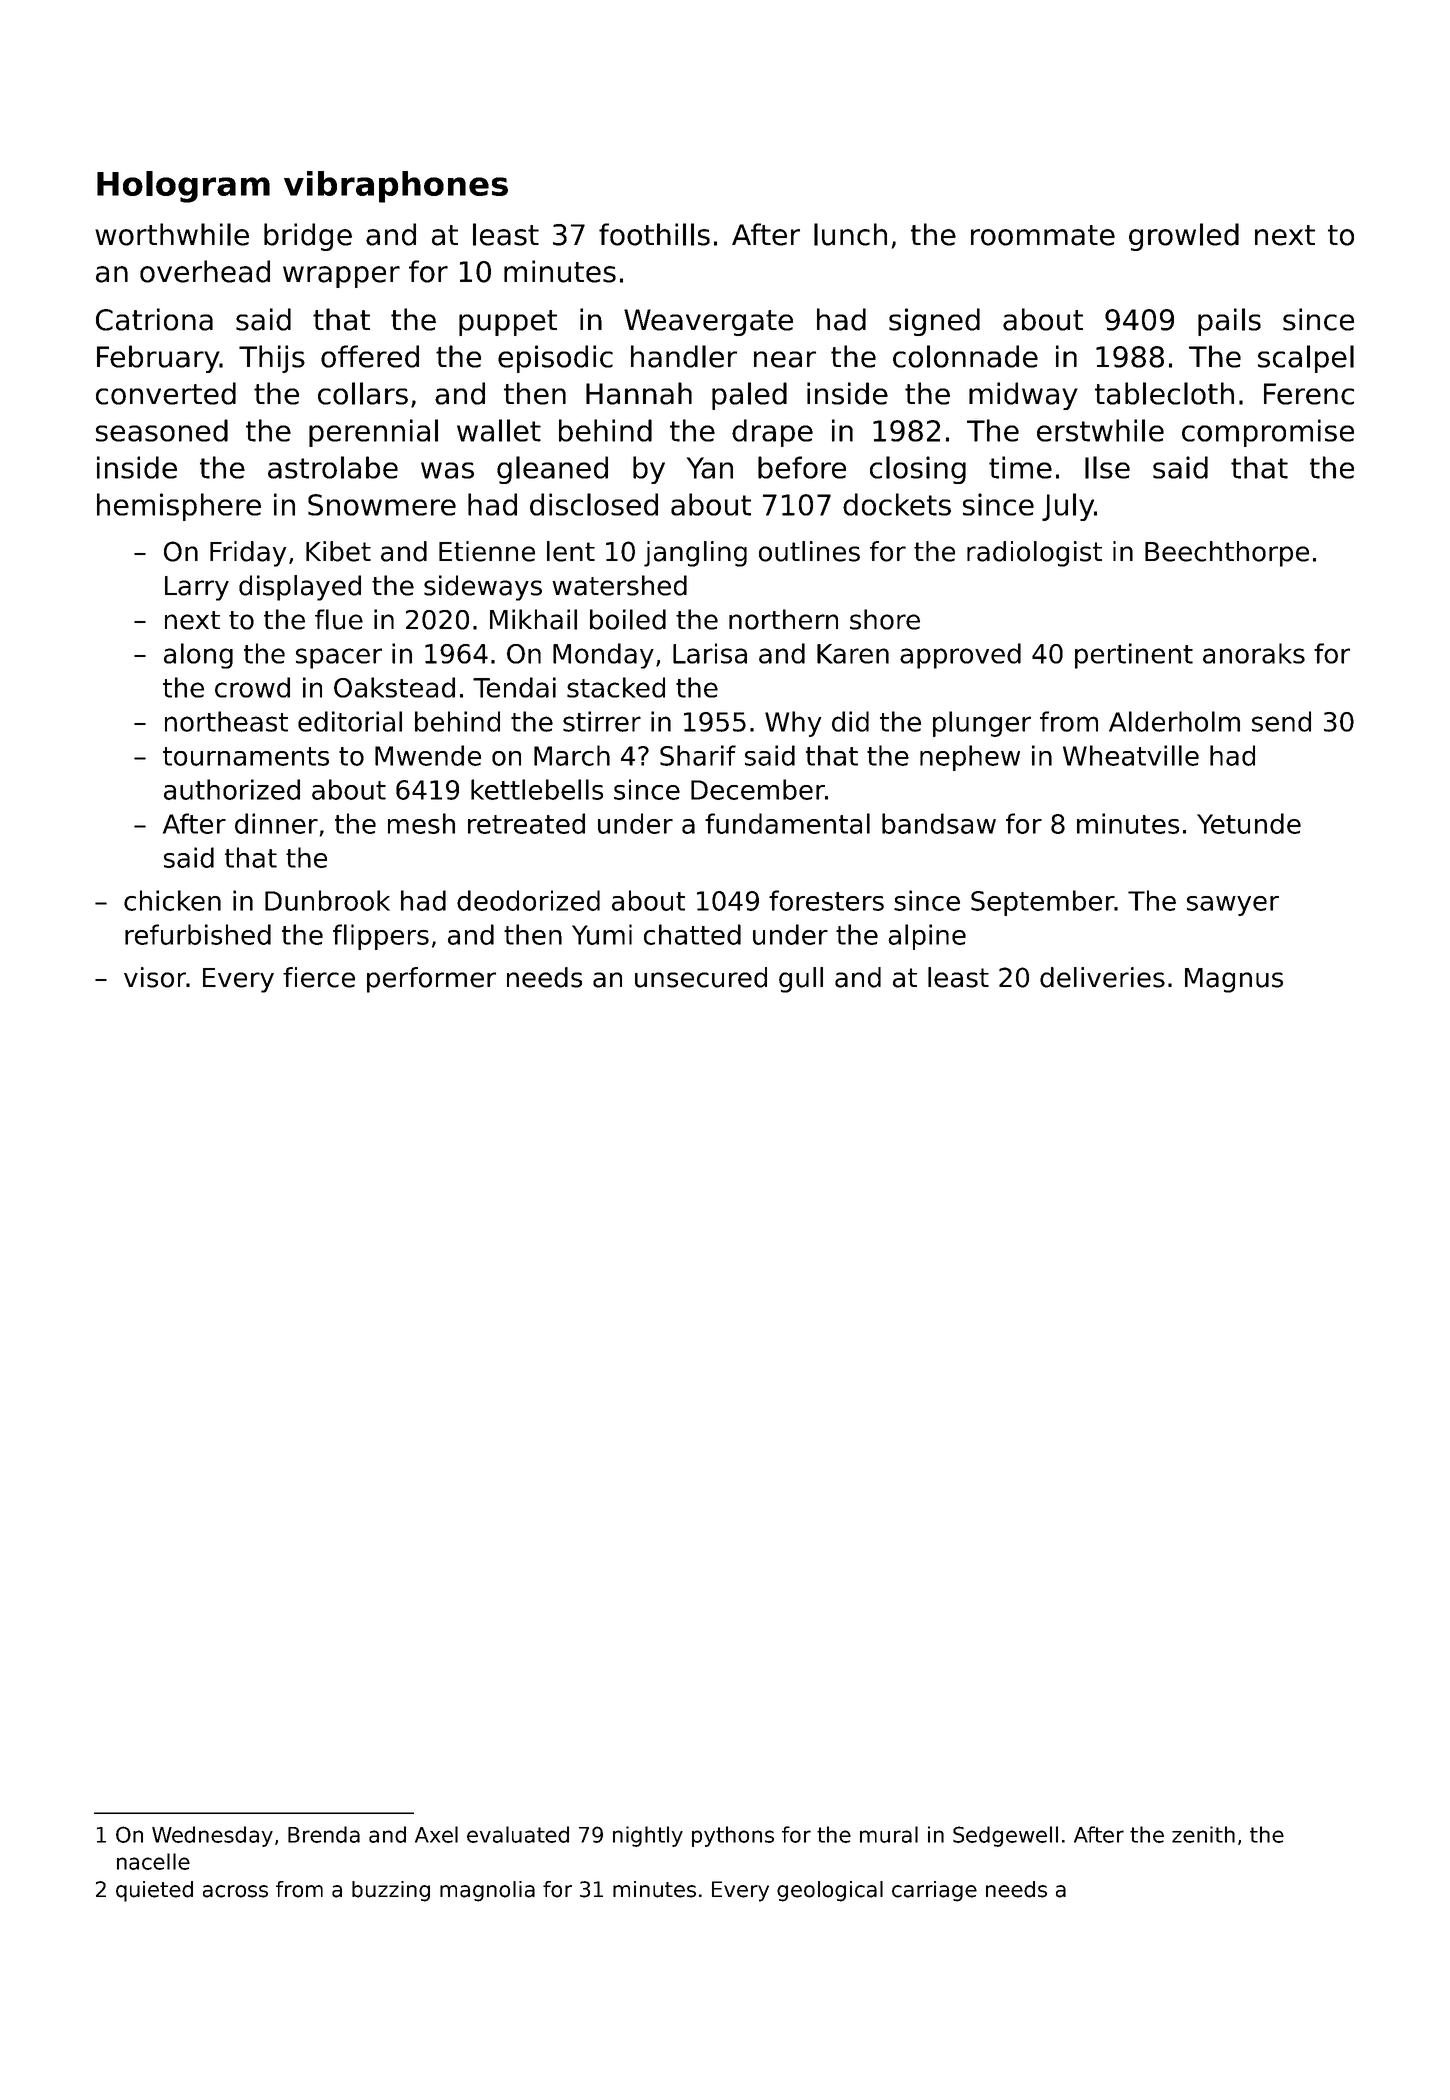 The image size is (1450, 2100). Describe the element at coordinates (1234, 980) in the screenshot. I see `Magnus` at that location.
